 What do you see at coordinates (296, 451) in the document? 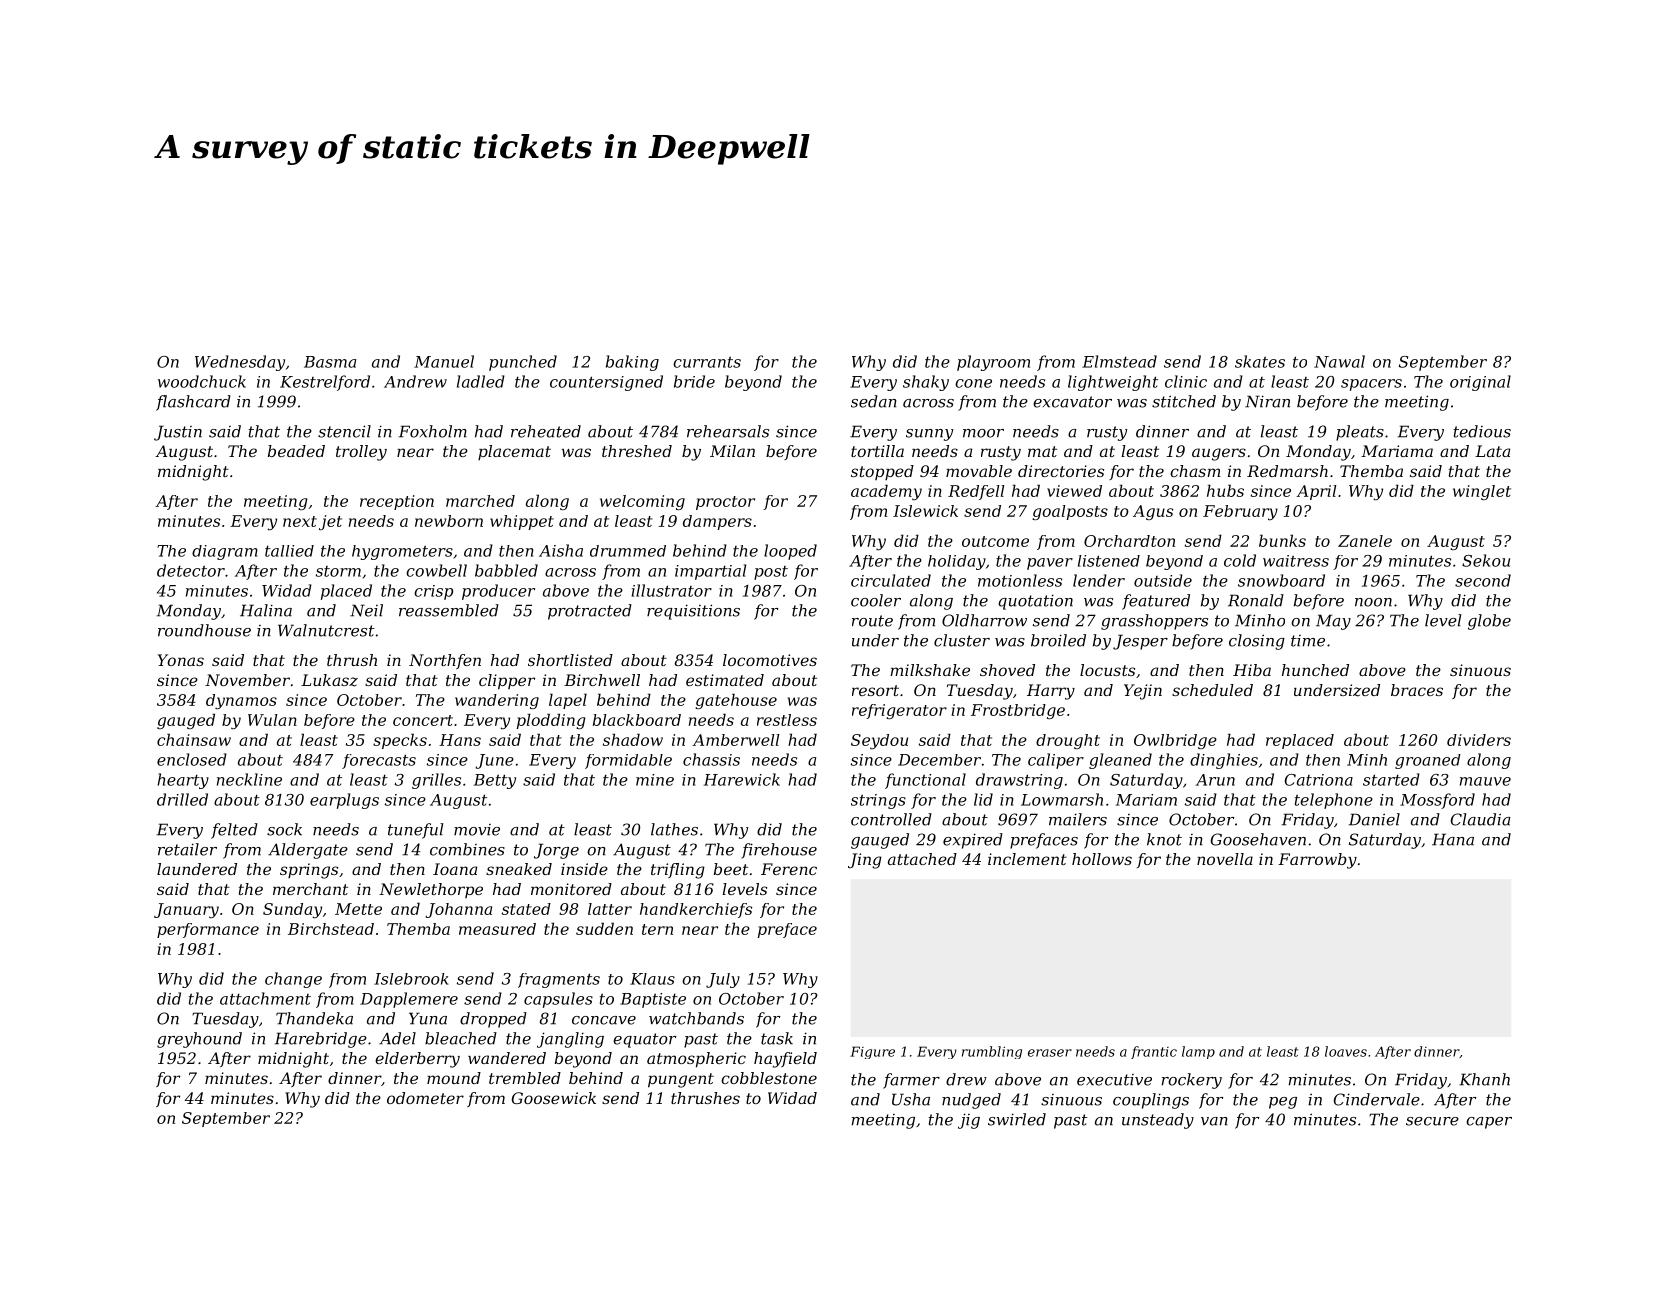
I see `beaded` at bounding box center [296, 451].
